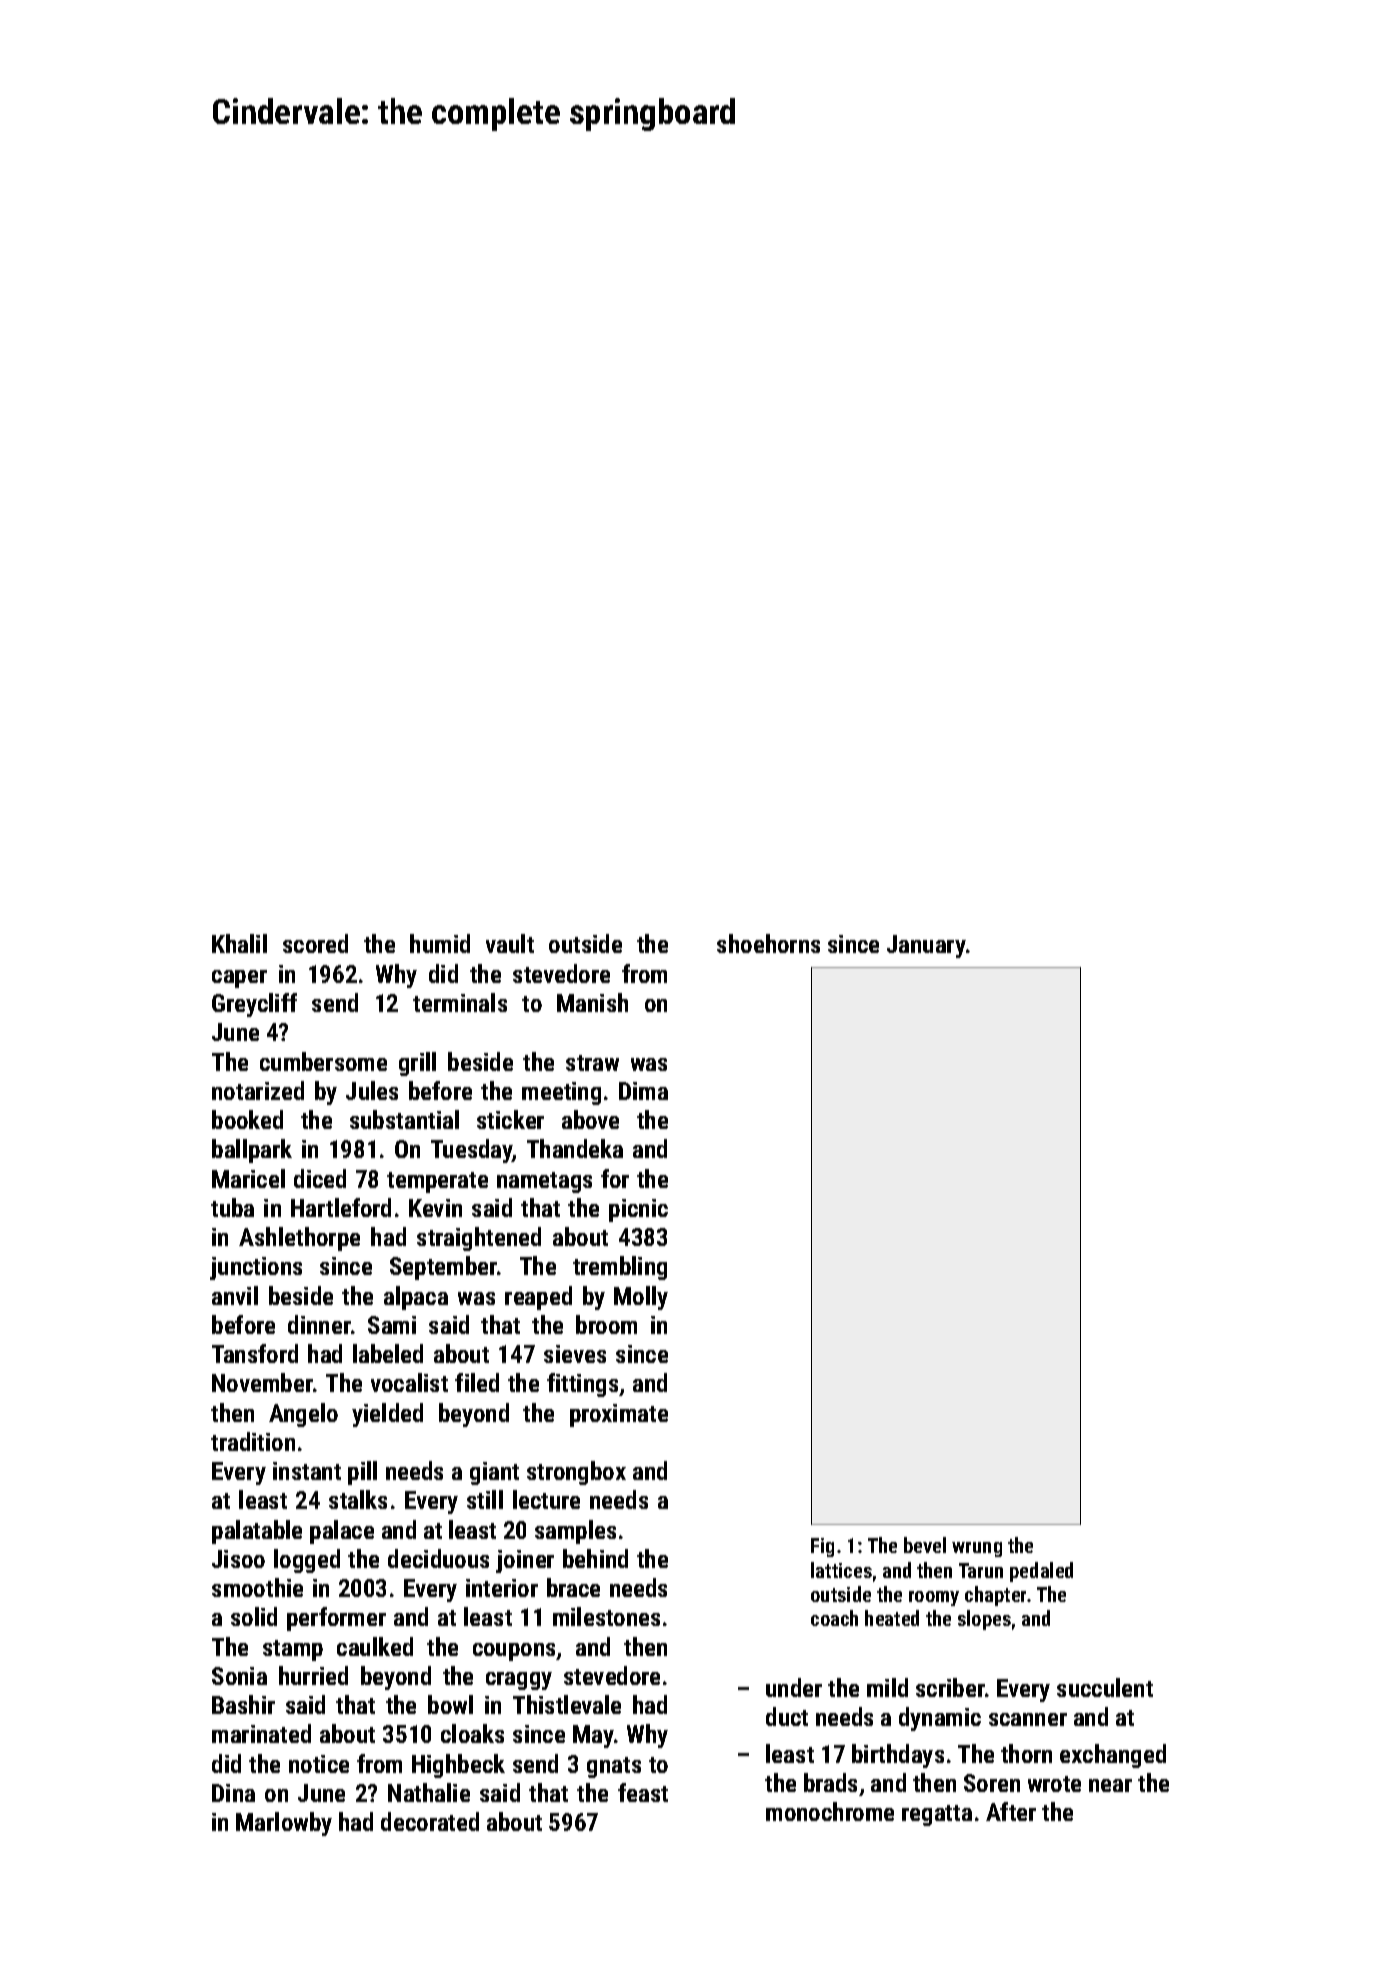 Image resolution: width=1386 pixels, height=1969 pixels. What do you see at coordinates (926, 946) in the screenshot?
I see `January` at bounding box center [926, 946].
